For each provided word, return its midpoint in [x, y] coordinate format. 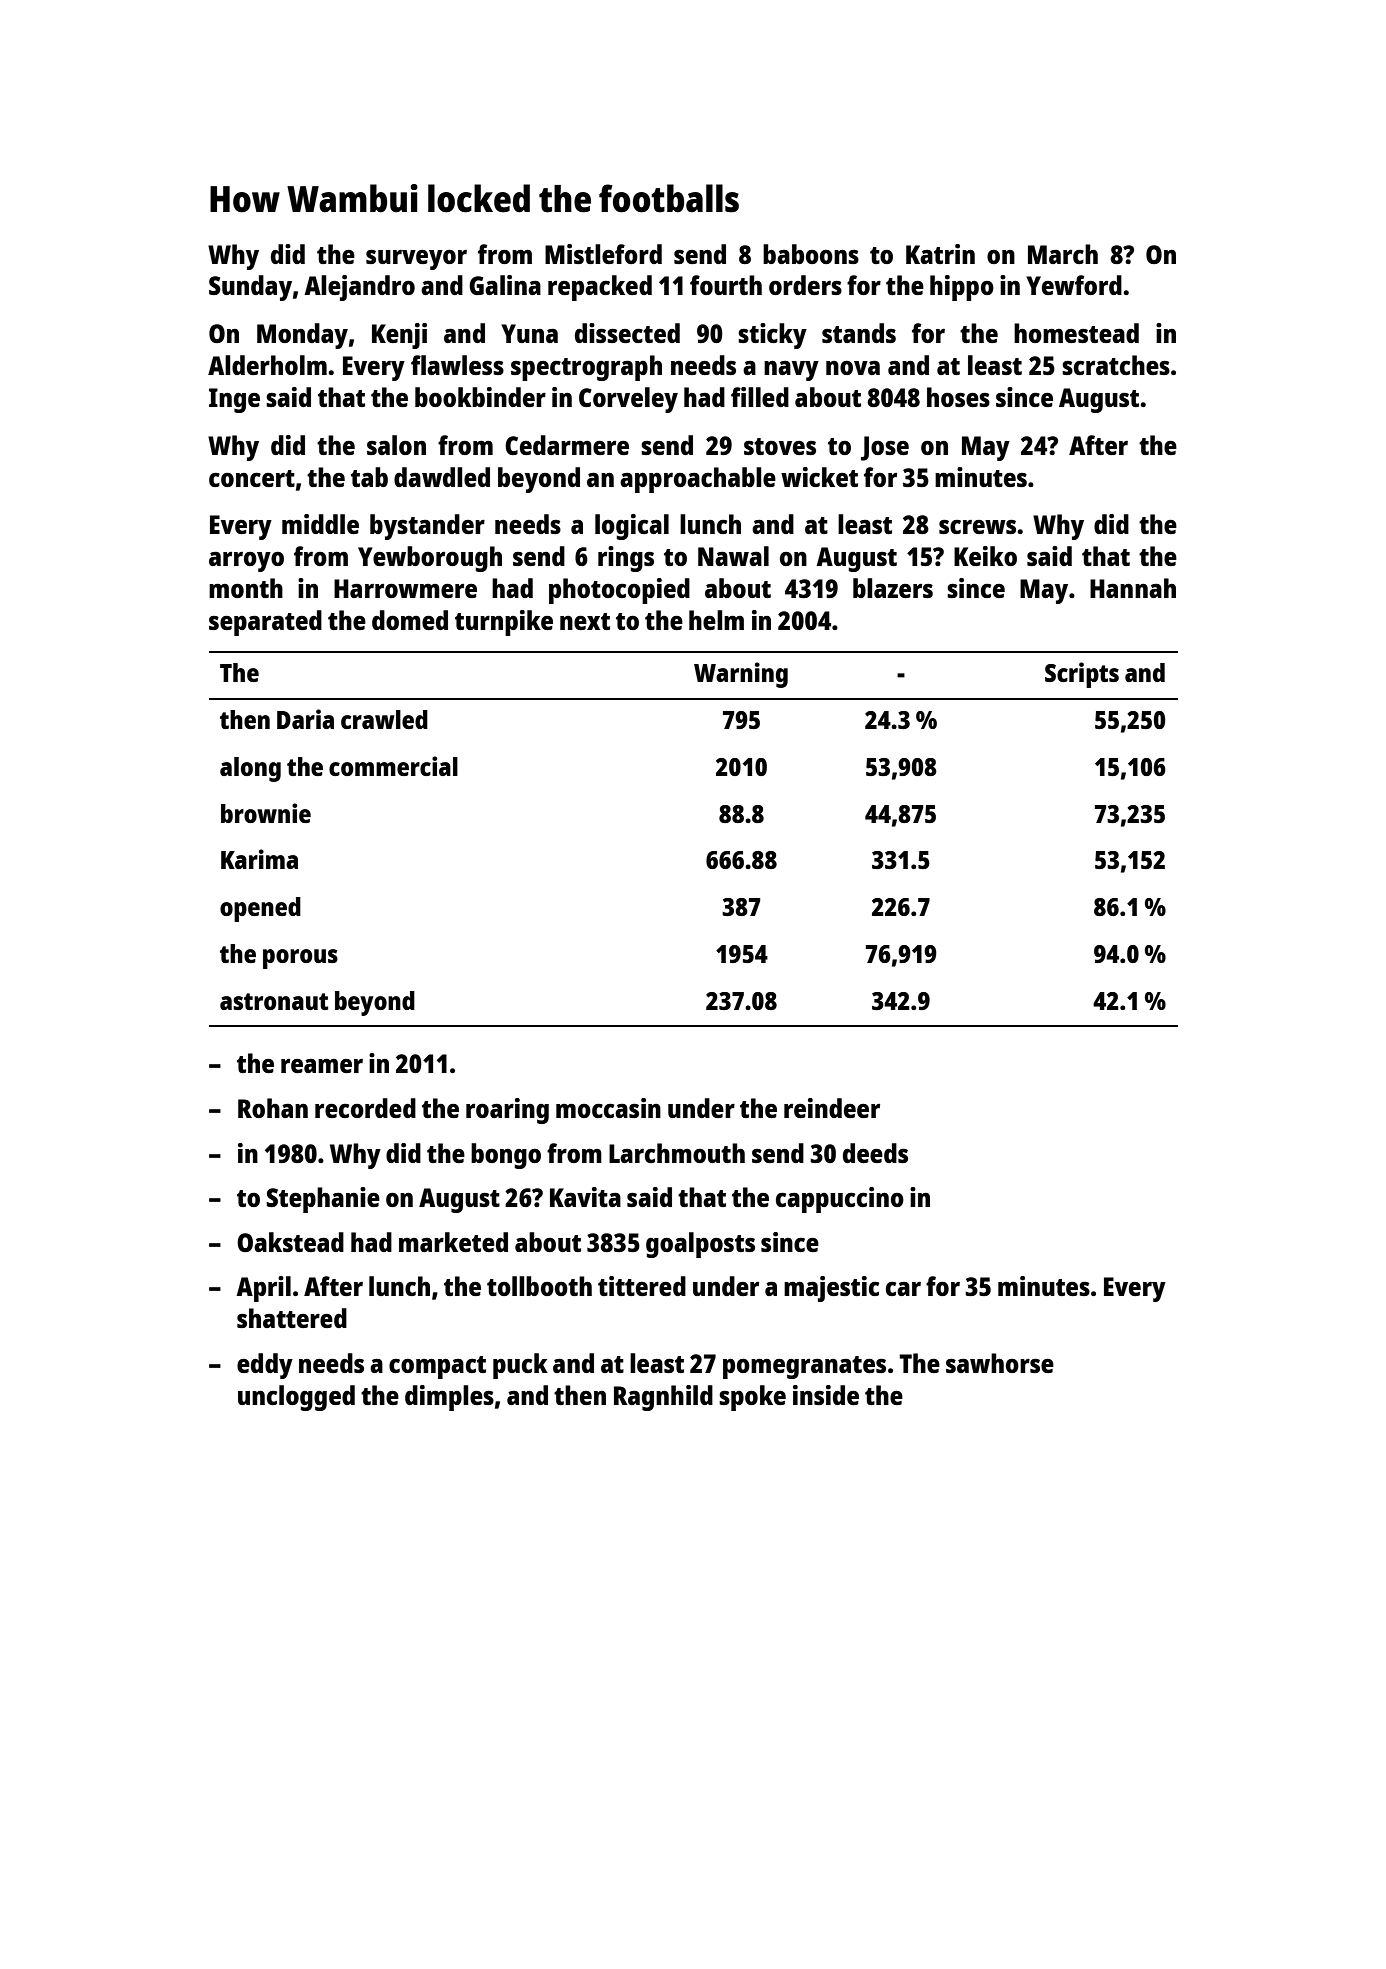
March [1063, 254]
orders [805, 285]
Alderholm [267, 365]
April [263, 1289]
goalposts [700, 1245]
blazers [893, 588]
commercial [393, 766]
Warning [741, 675]
